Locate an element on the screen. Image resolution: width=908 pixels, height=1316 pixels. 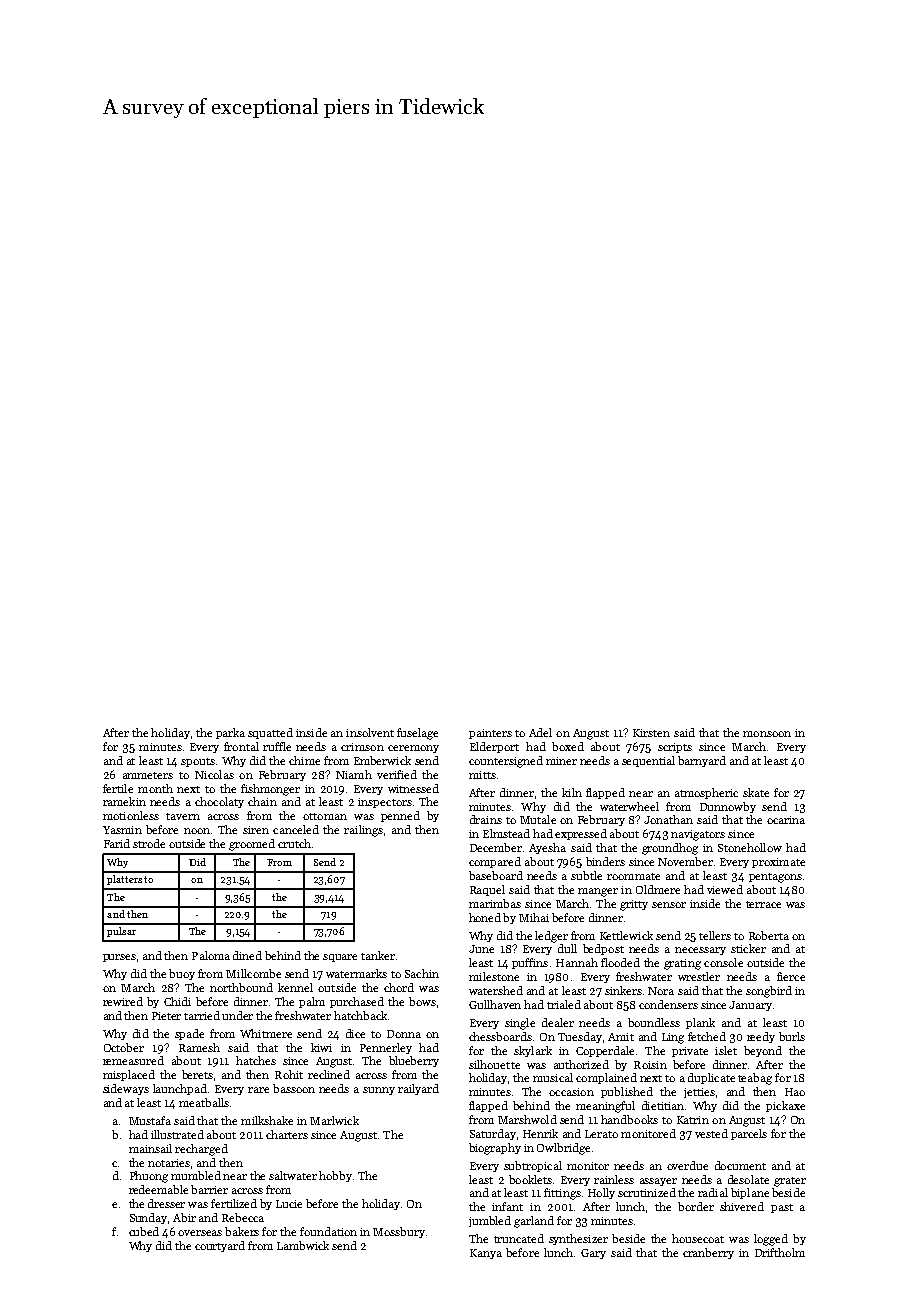
terrace is located at coordinates (763, 904).
